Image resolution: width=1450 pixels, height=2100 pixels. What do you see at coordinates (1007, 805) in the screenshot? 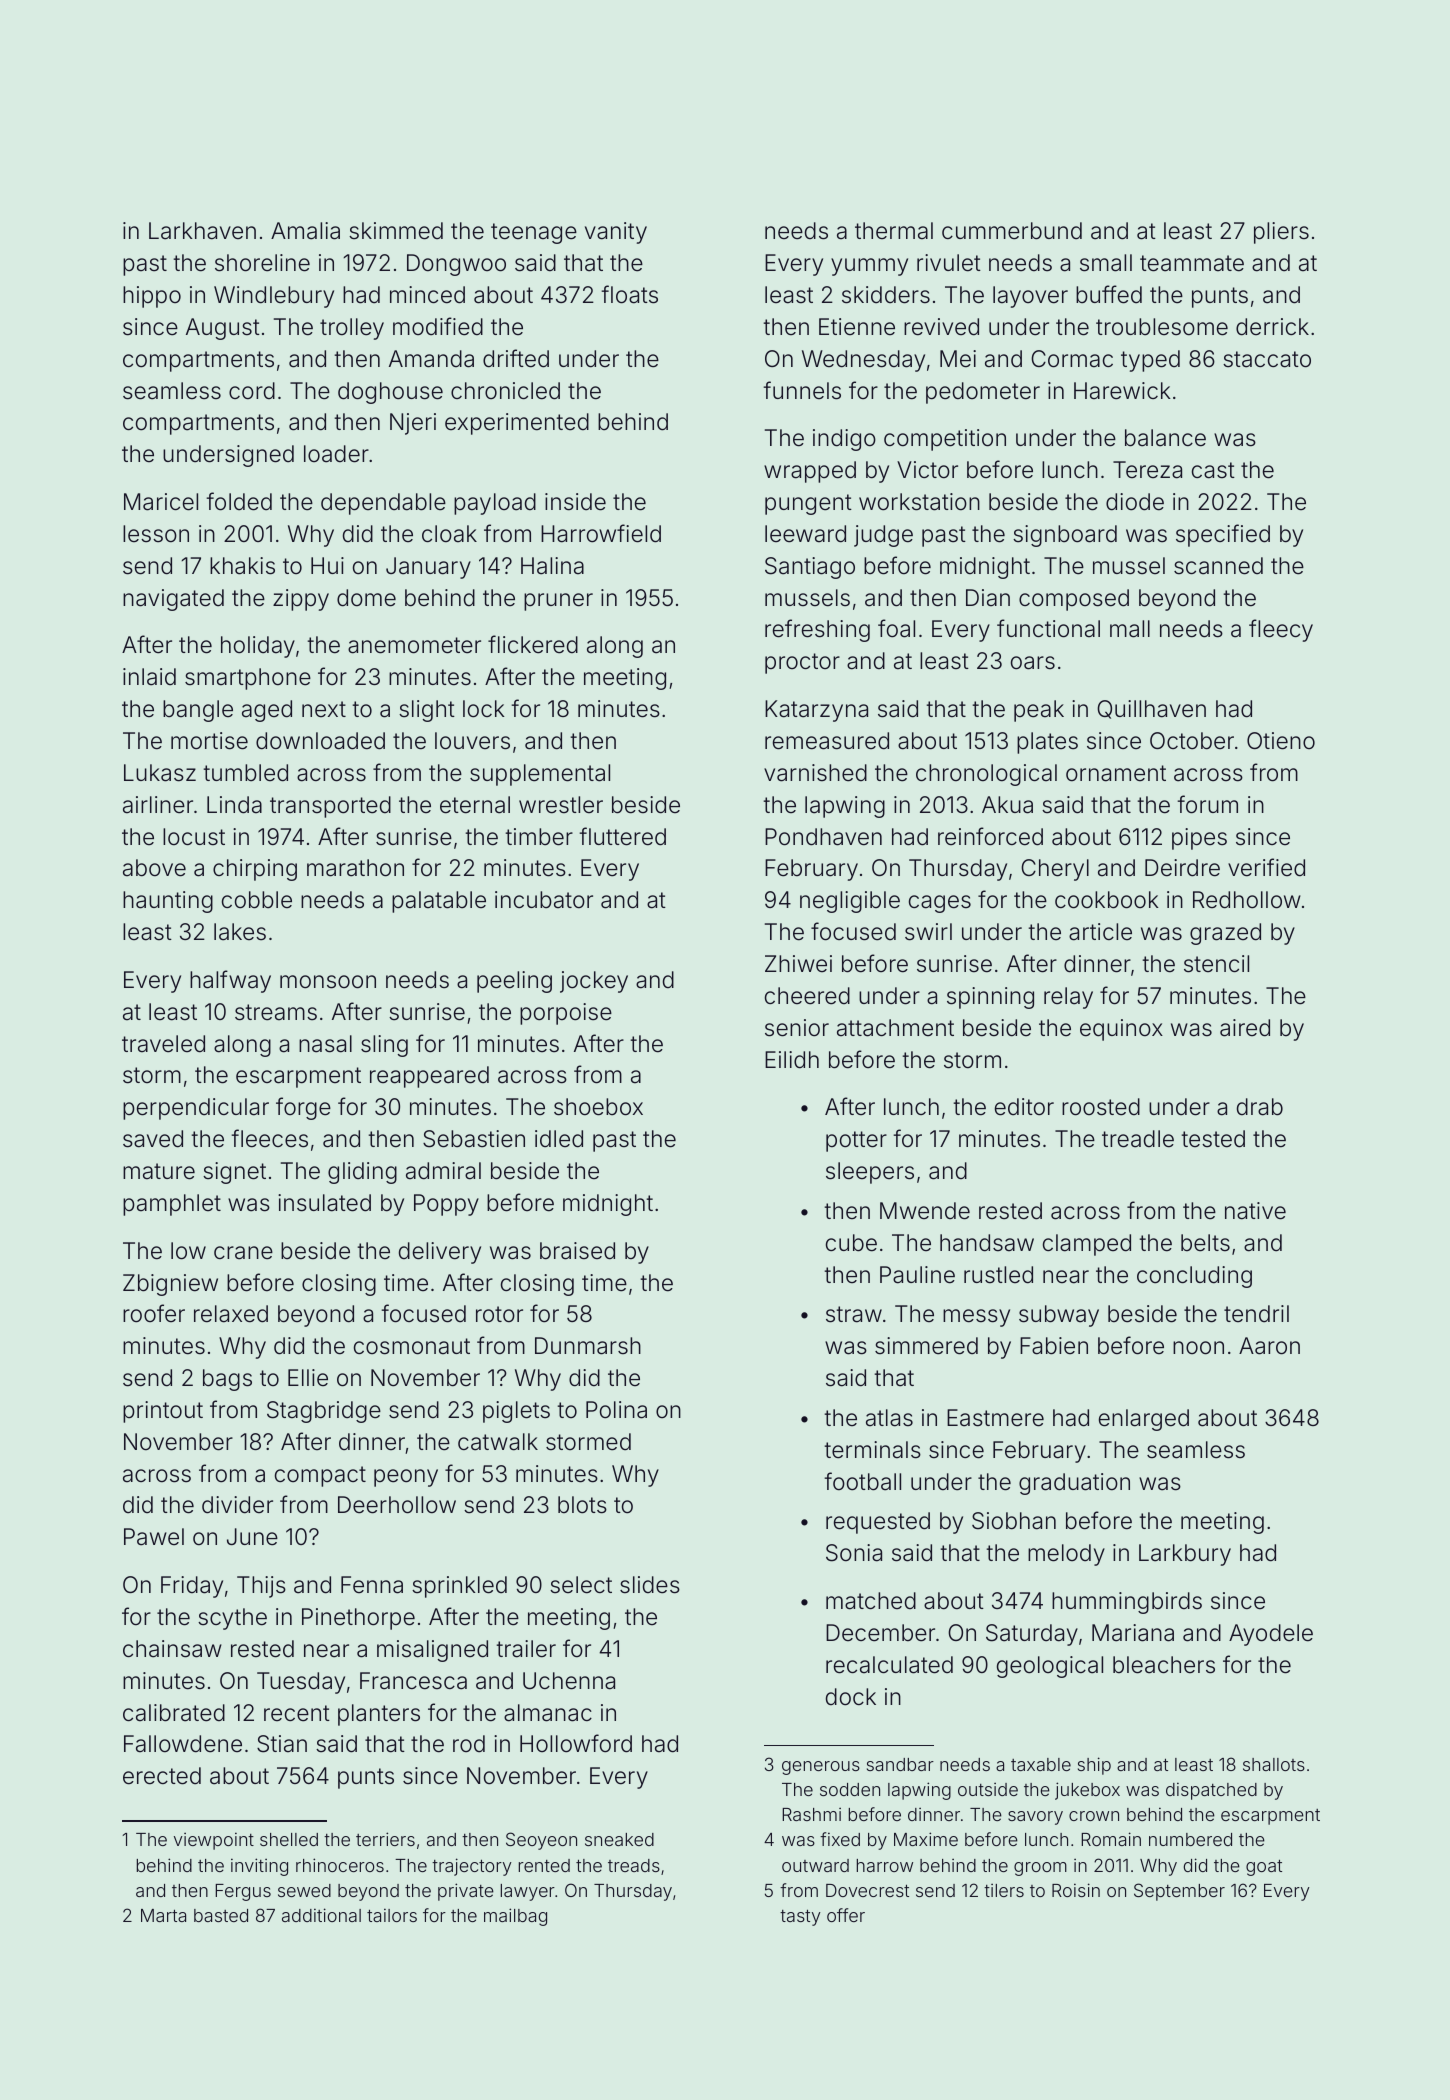
I see `Akua` at bounding box center [1007, 805].
